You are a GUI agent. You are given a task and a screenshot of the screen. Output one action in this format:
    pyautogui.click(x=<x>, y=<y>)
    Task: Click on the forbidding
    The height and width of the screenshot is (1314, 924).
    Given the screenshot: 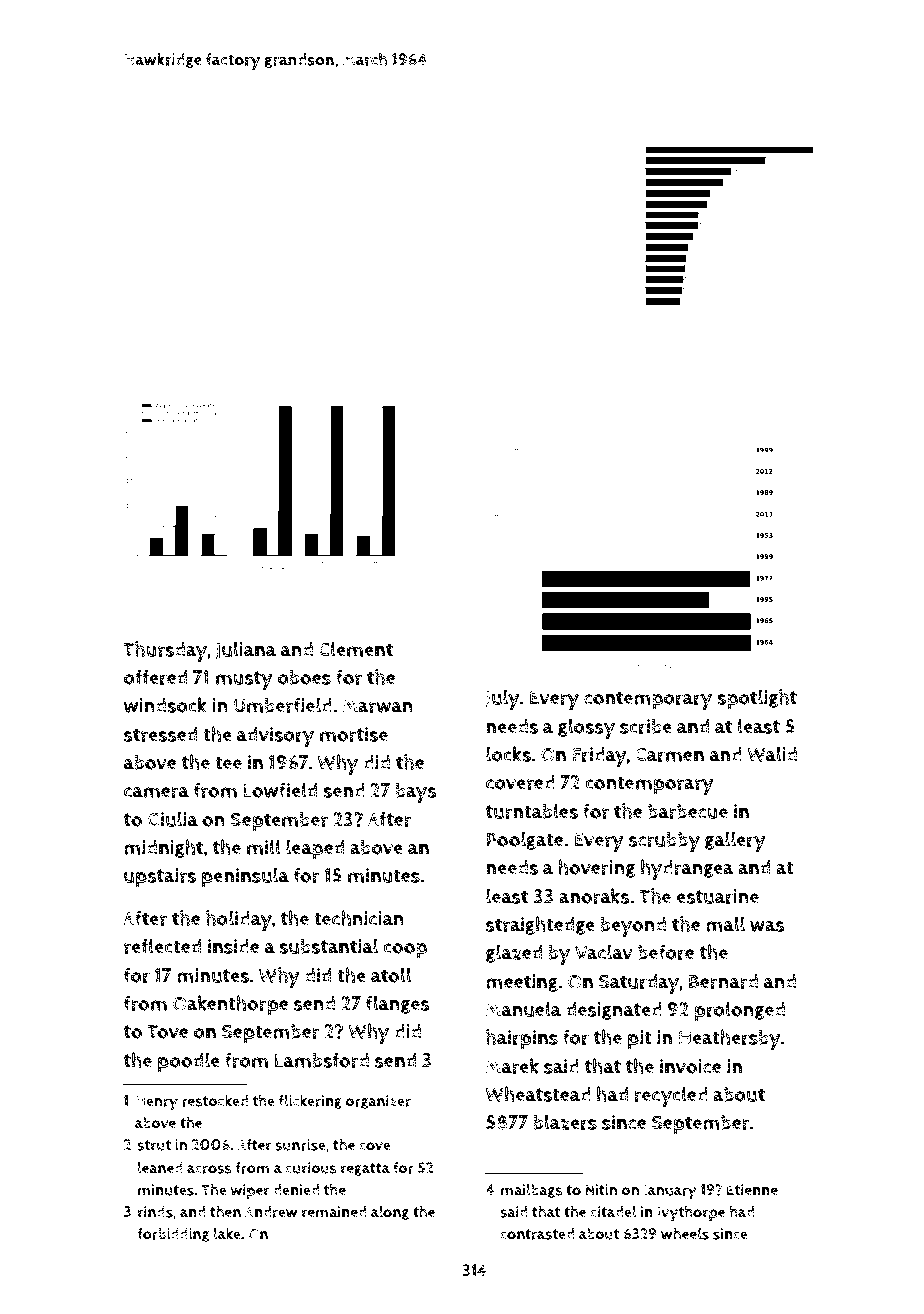 What is the action you would take?
    pyautogui.click(x=173, y=1235)
